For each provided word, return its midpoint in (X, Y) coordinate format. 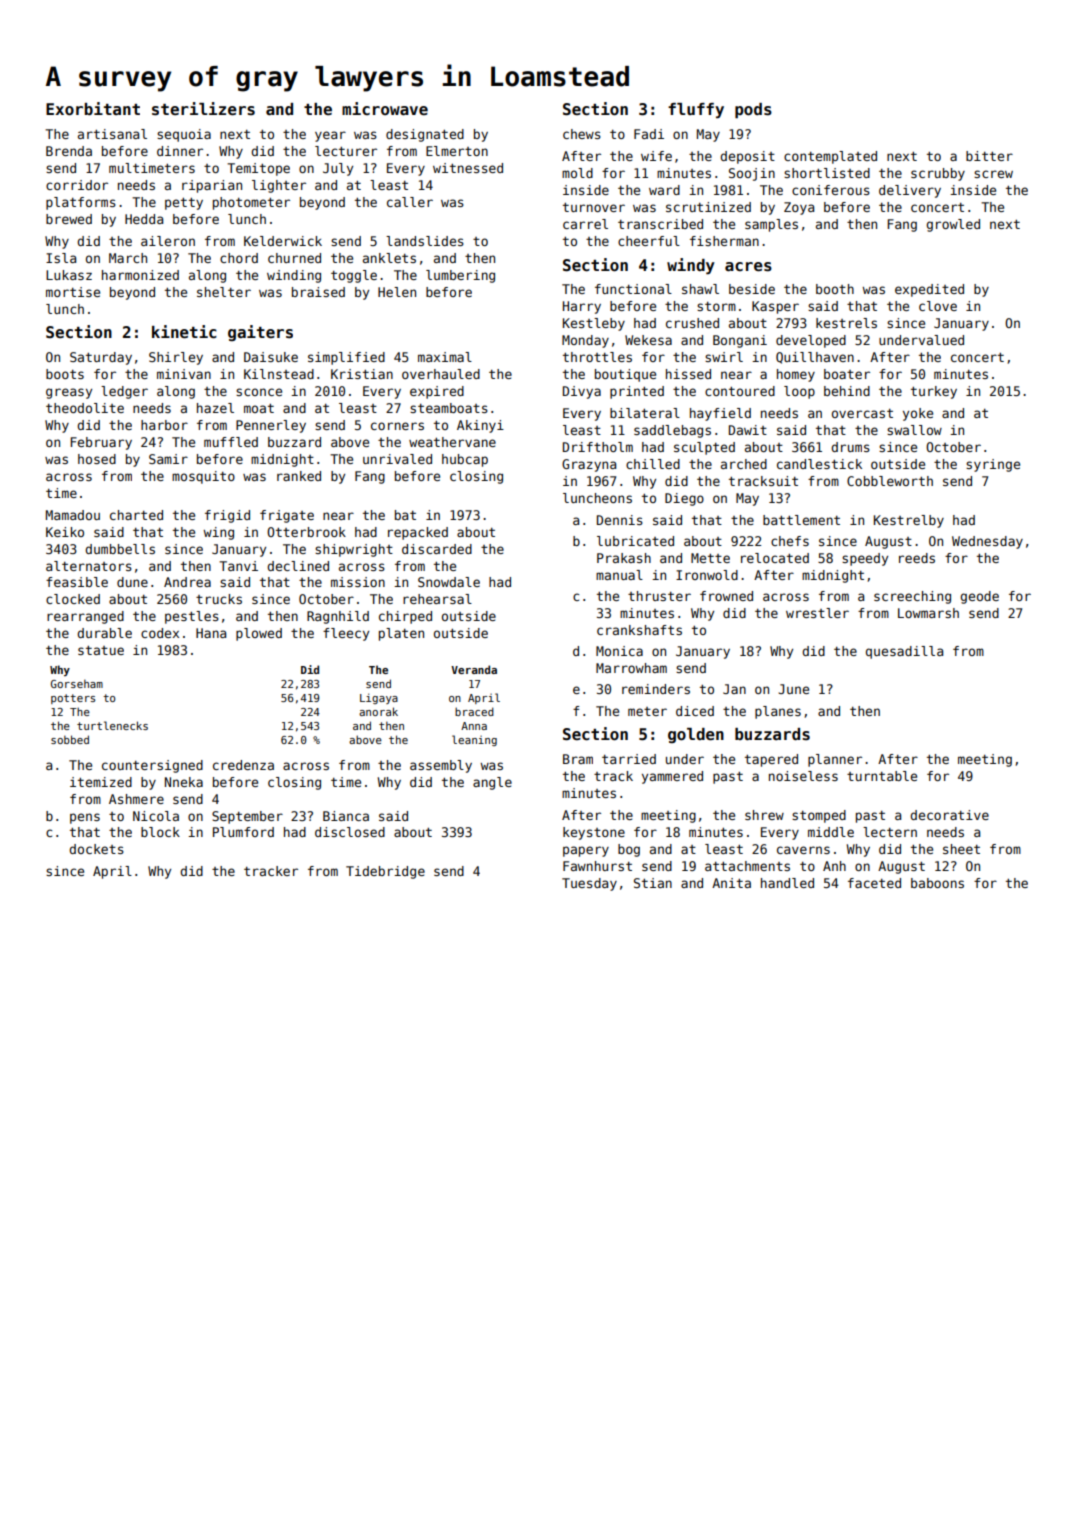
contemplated (830, 157)
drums (850, 447)
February (101, 443)
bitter (989, 156)
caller (410, 202)
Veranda (474, 669)
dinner (180, 151)
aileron (168, 241)
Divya (582, 392)
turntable (882, 776)
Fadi (649, 134)
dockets (96, 849)
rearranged (85, 617)
